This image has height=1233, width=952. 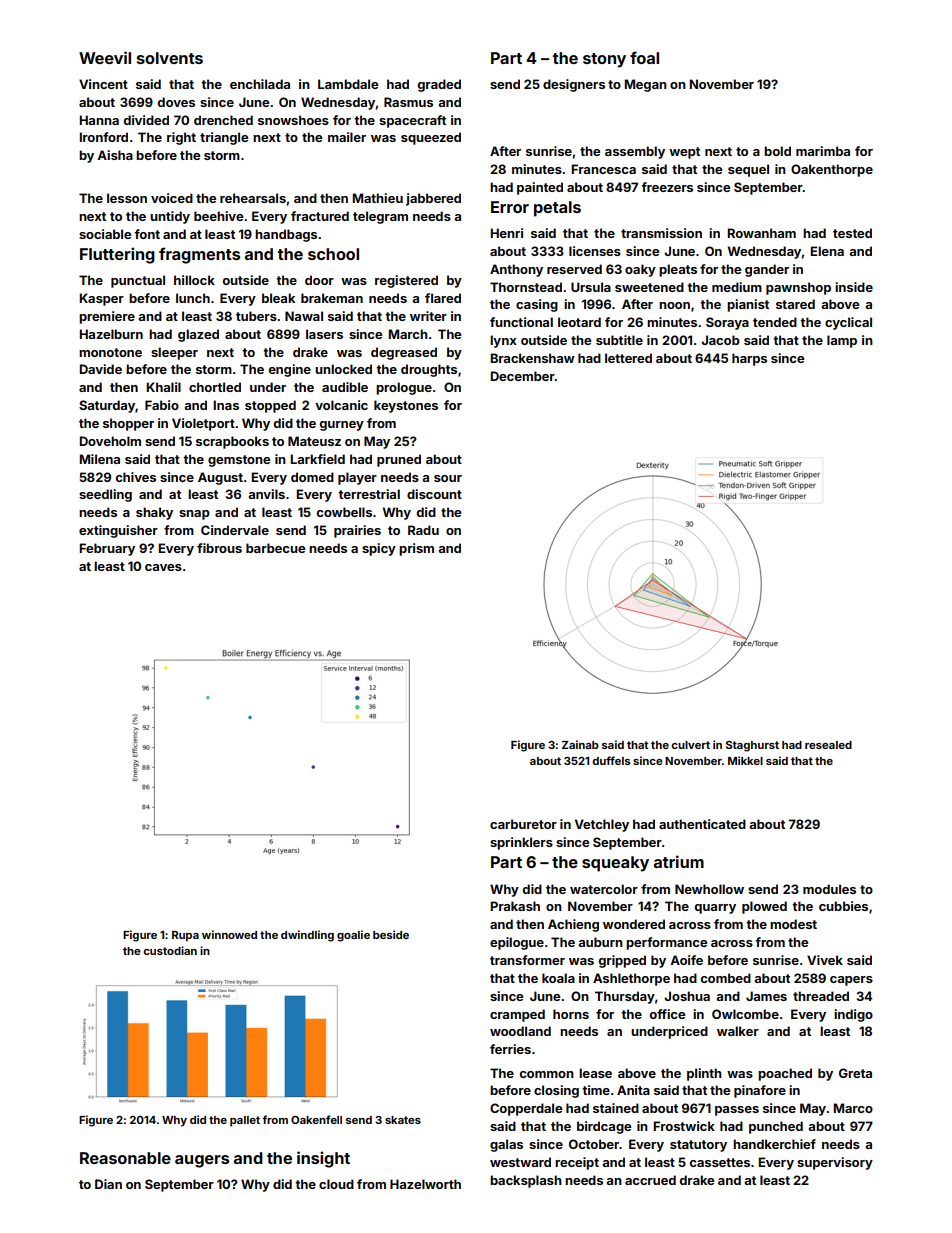 What do you see at coordinates (260, 84) in the image?
I see `enchilada` at bounding box center [260, 84].
